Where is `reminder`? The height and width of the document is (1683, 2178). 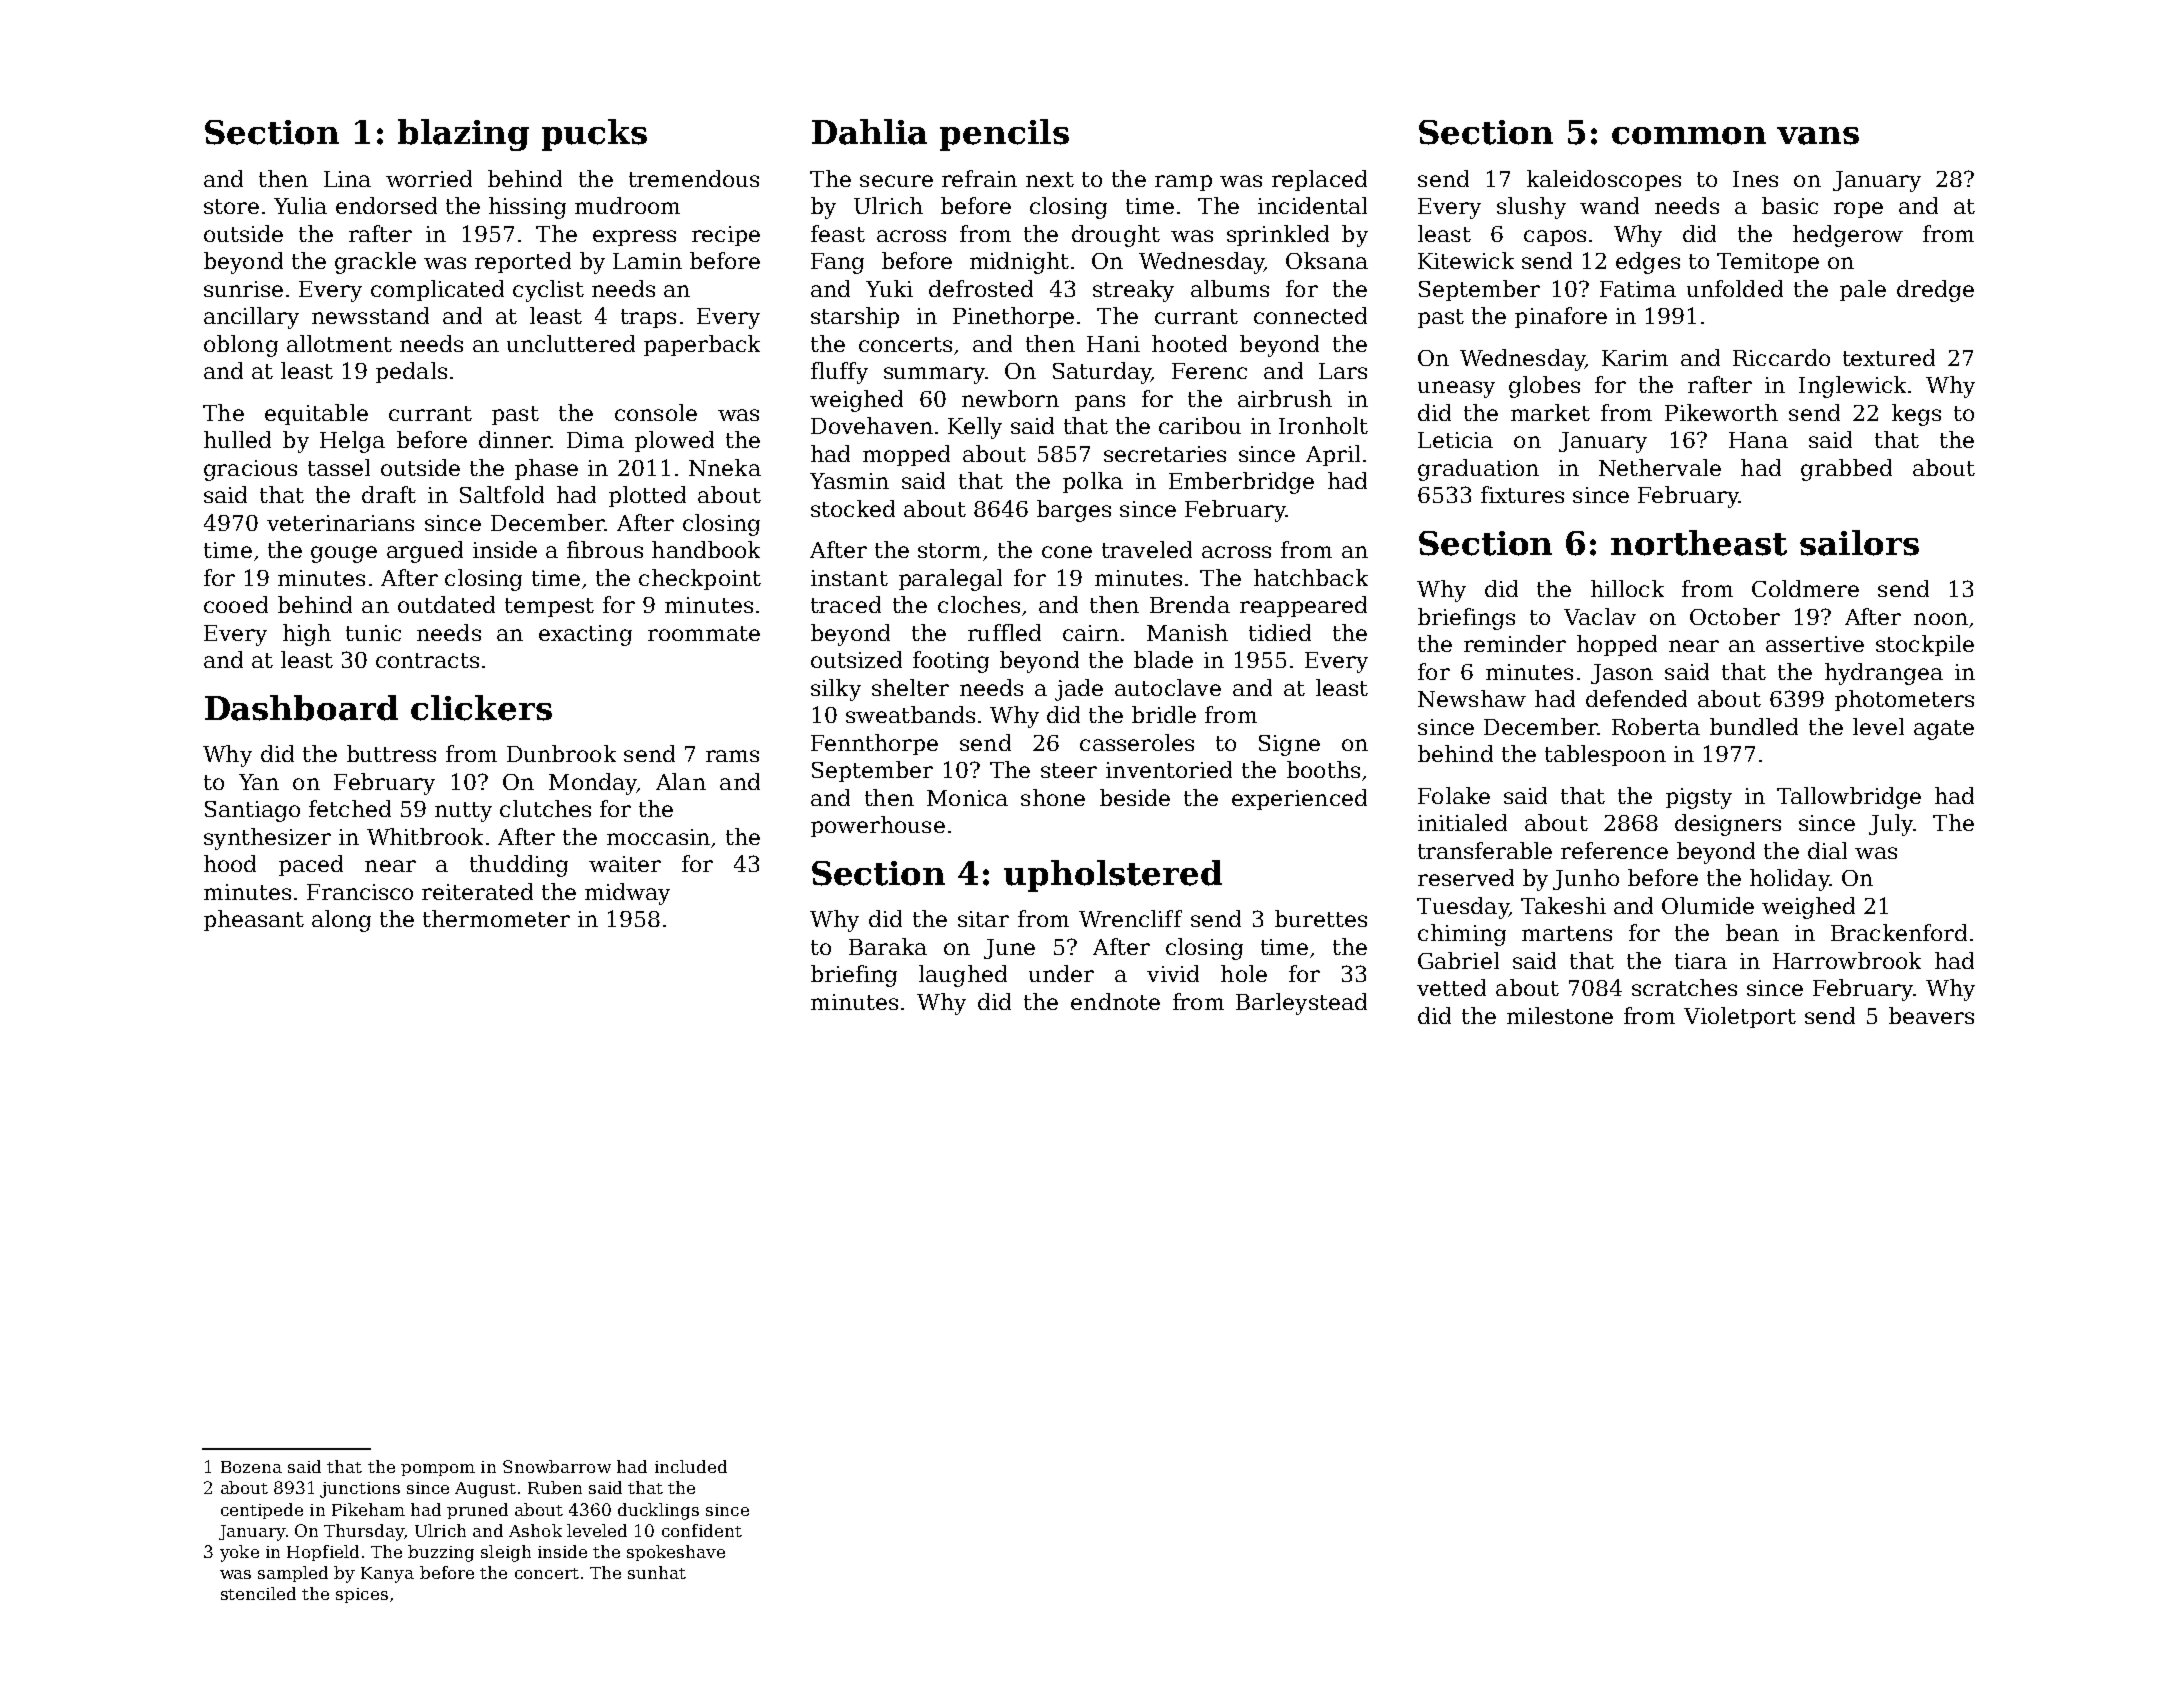 reminder is located at coordinates (1515, 643).
